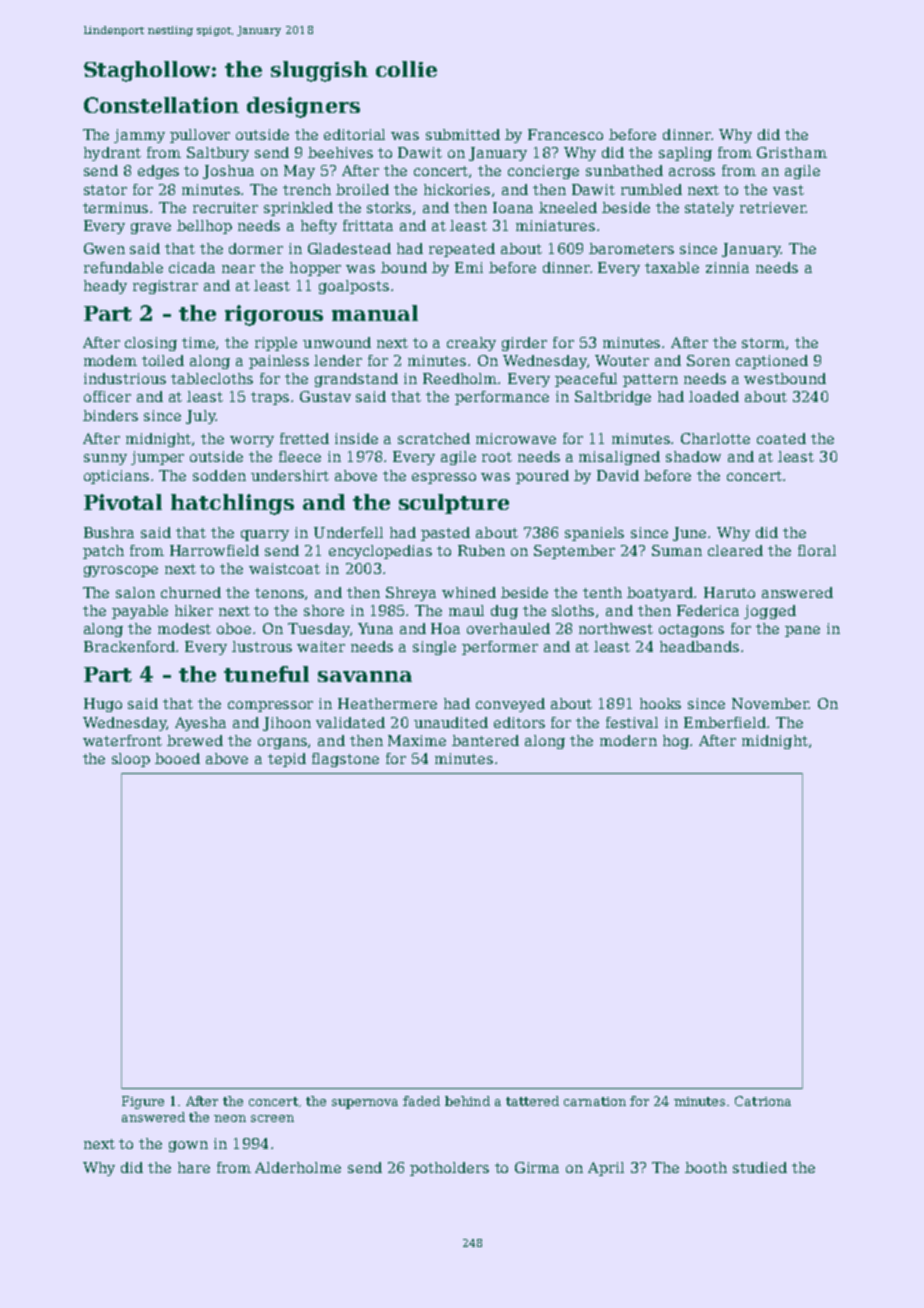 This screenshot has height=1308, width=924. Describe the element at coordinates (565, 134) in the screenshot. I see `Francesco` at that location.
